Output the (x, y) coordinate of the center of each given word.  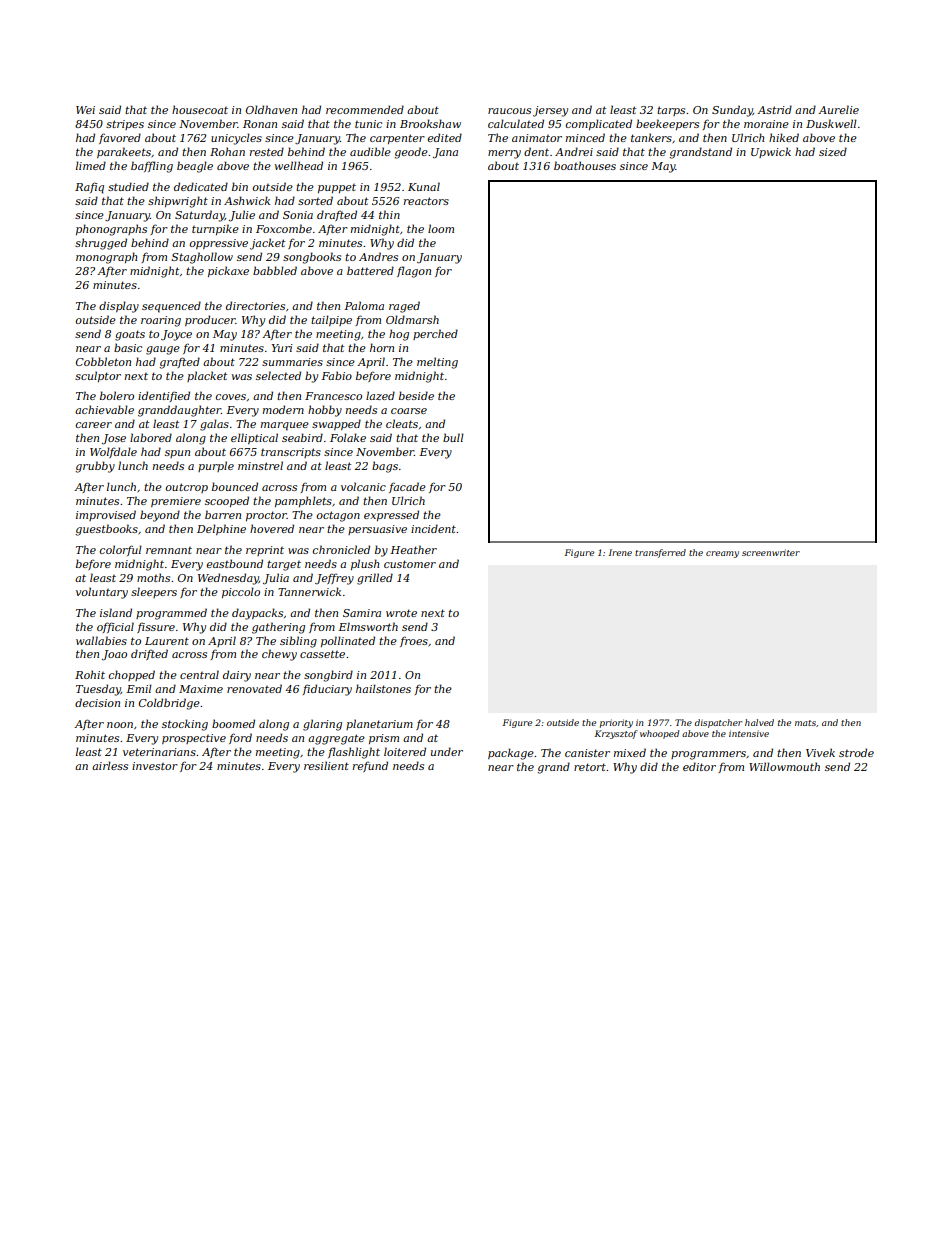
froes (414, 641)
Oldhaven (271, 109)
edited (445, 137)
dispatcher (718, 723)
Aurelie (838, 109)
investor (155, 766)
